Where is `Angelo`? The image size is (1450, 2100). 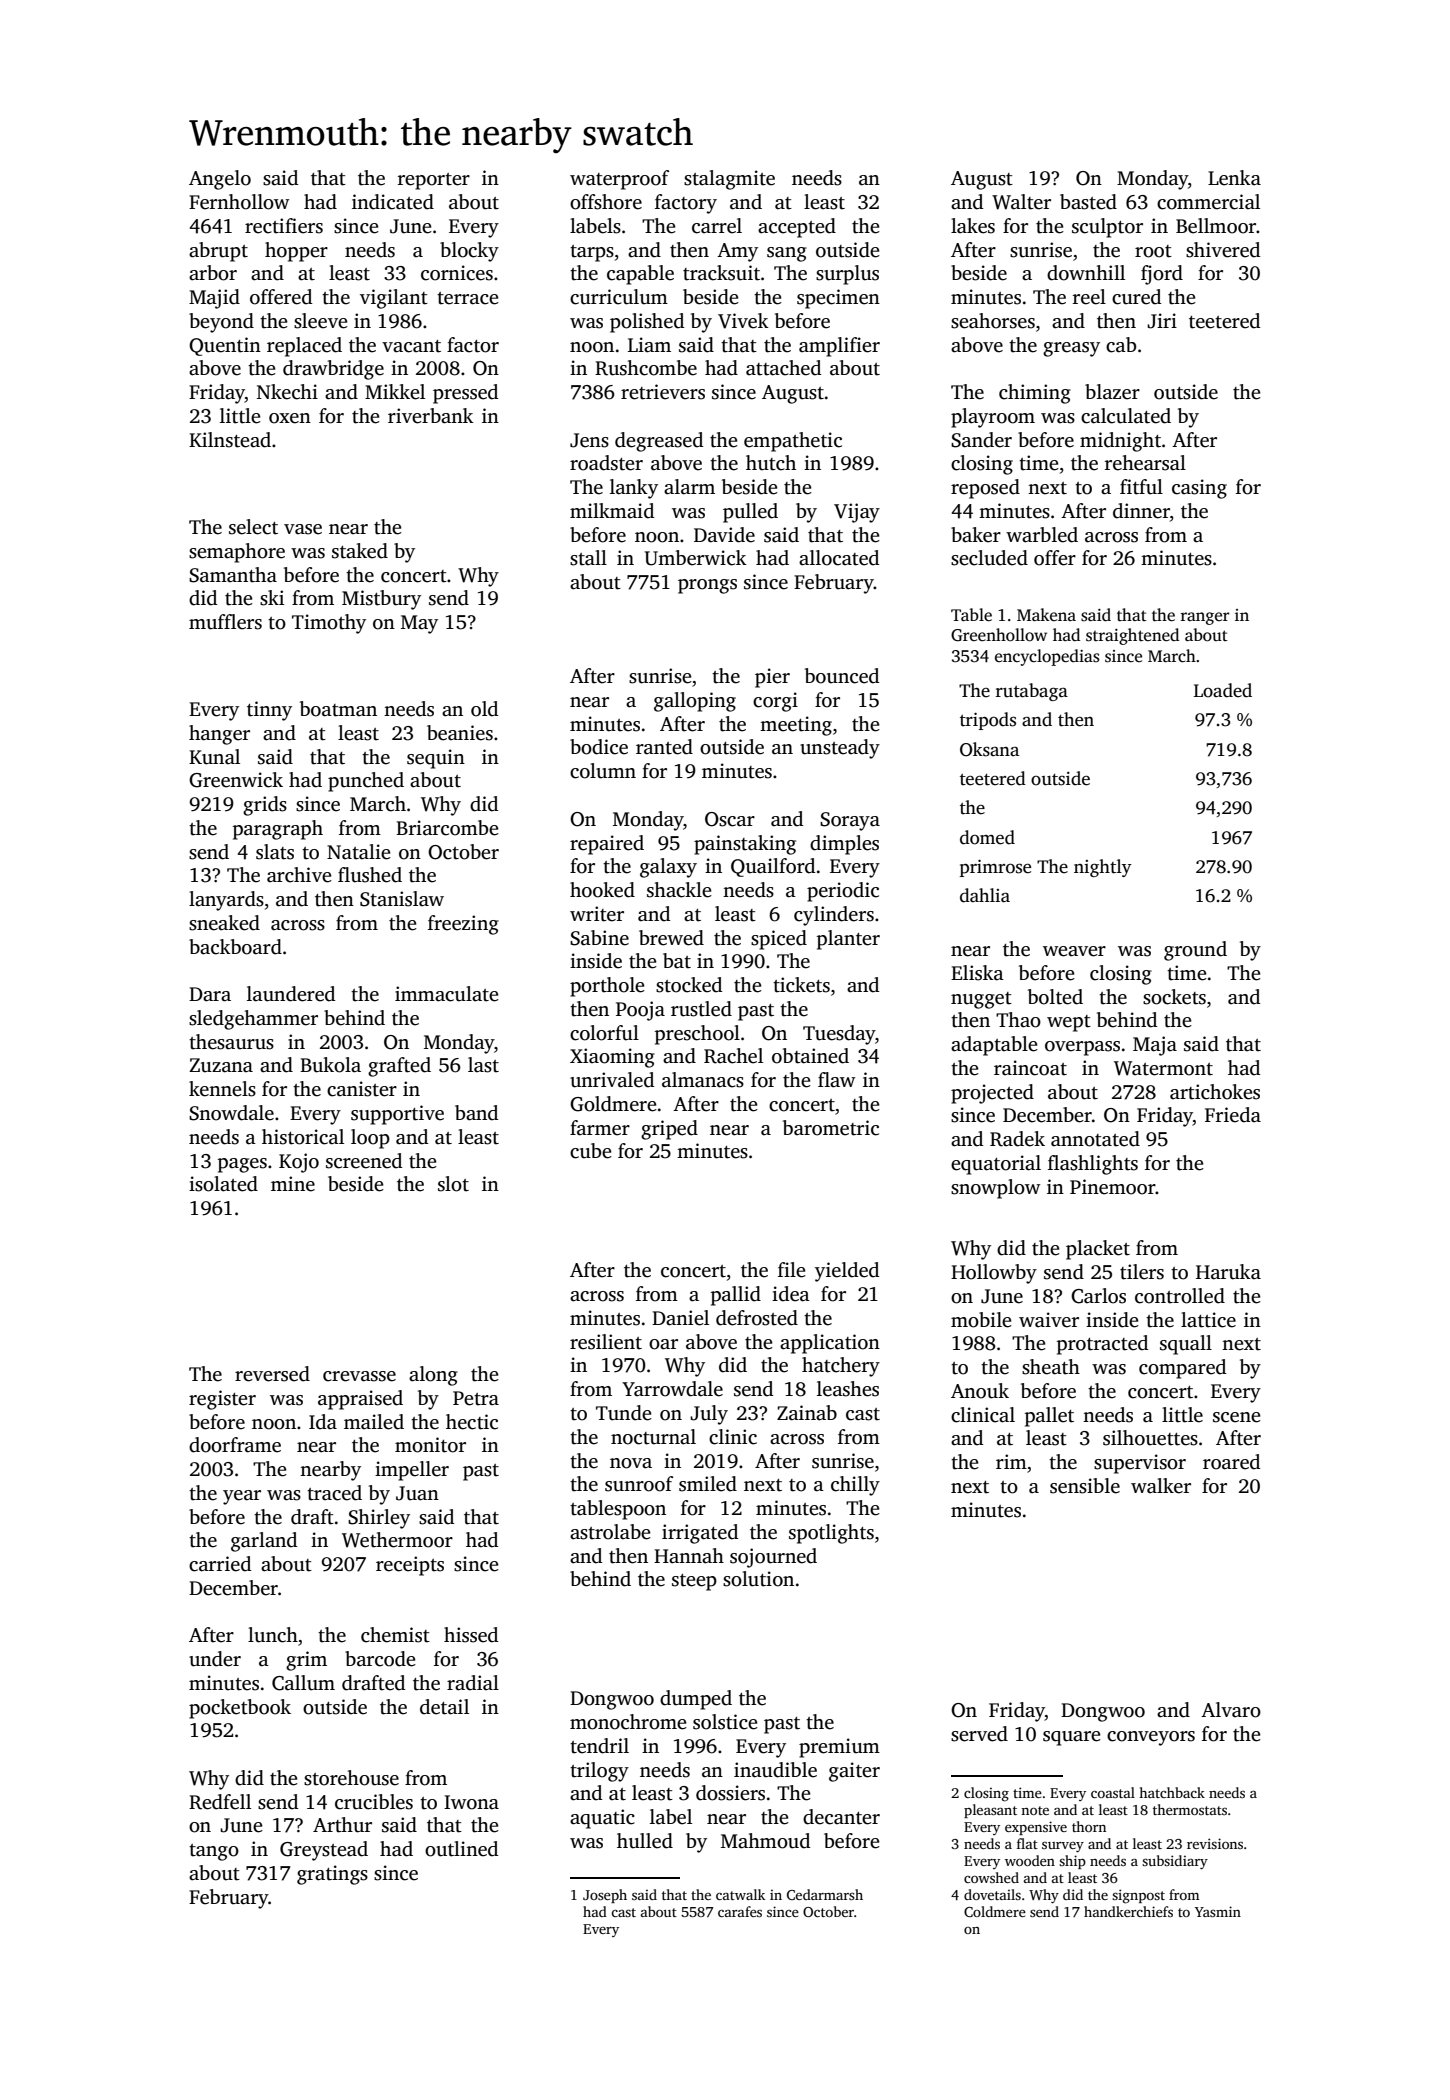
Angelo is located at coordinates (220, 180).
